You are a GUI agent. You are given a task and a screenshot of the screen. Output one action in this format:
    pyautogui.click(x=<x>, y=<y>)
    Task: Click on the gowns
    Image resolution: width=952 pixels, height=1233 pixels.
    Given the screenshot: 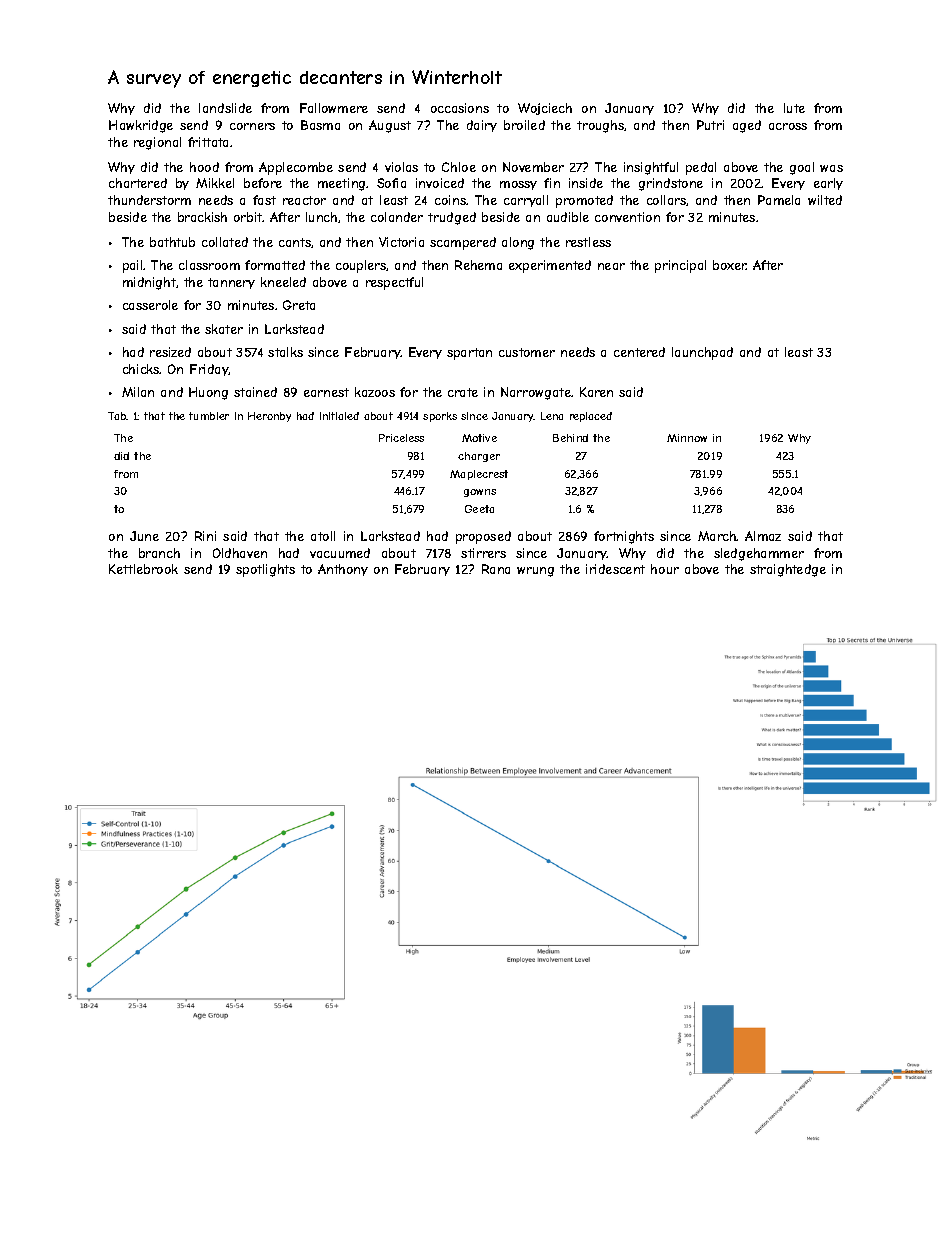 What is the action you would take?
    pyautogui.click(x=480, y=493)
